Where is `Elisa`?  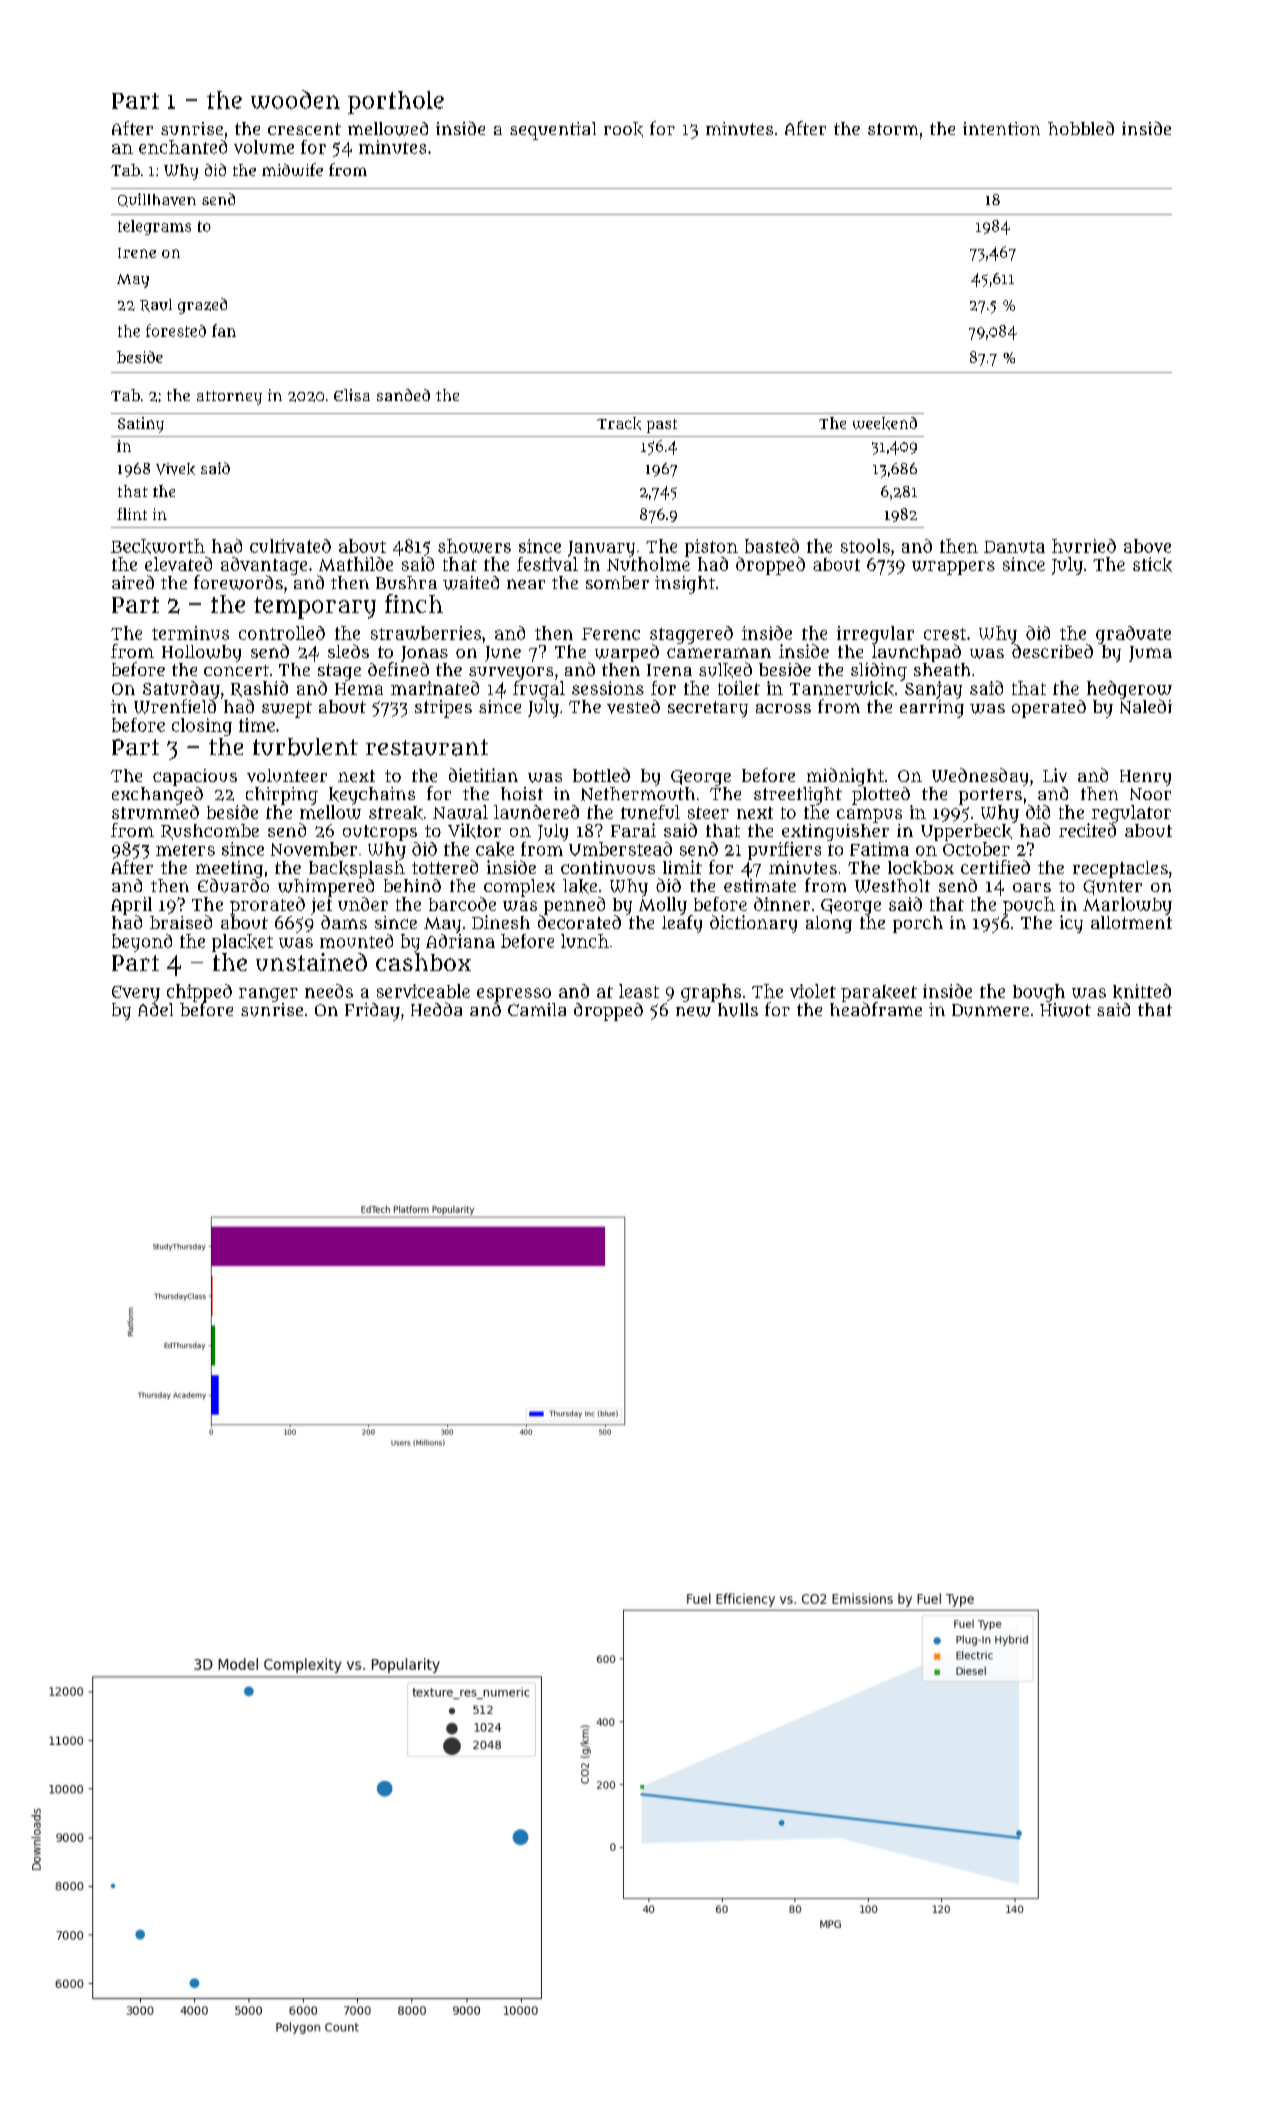
Elisa is located at coordinates (352, 395).
